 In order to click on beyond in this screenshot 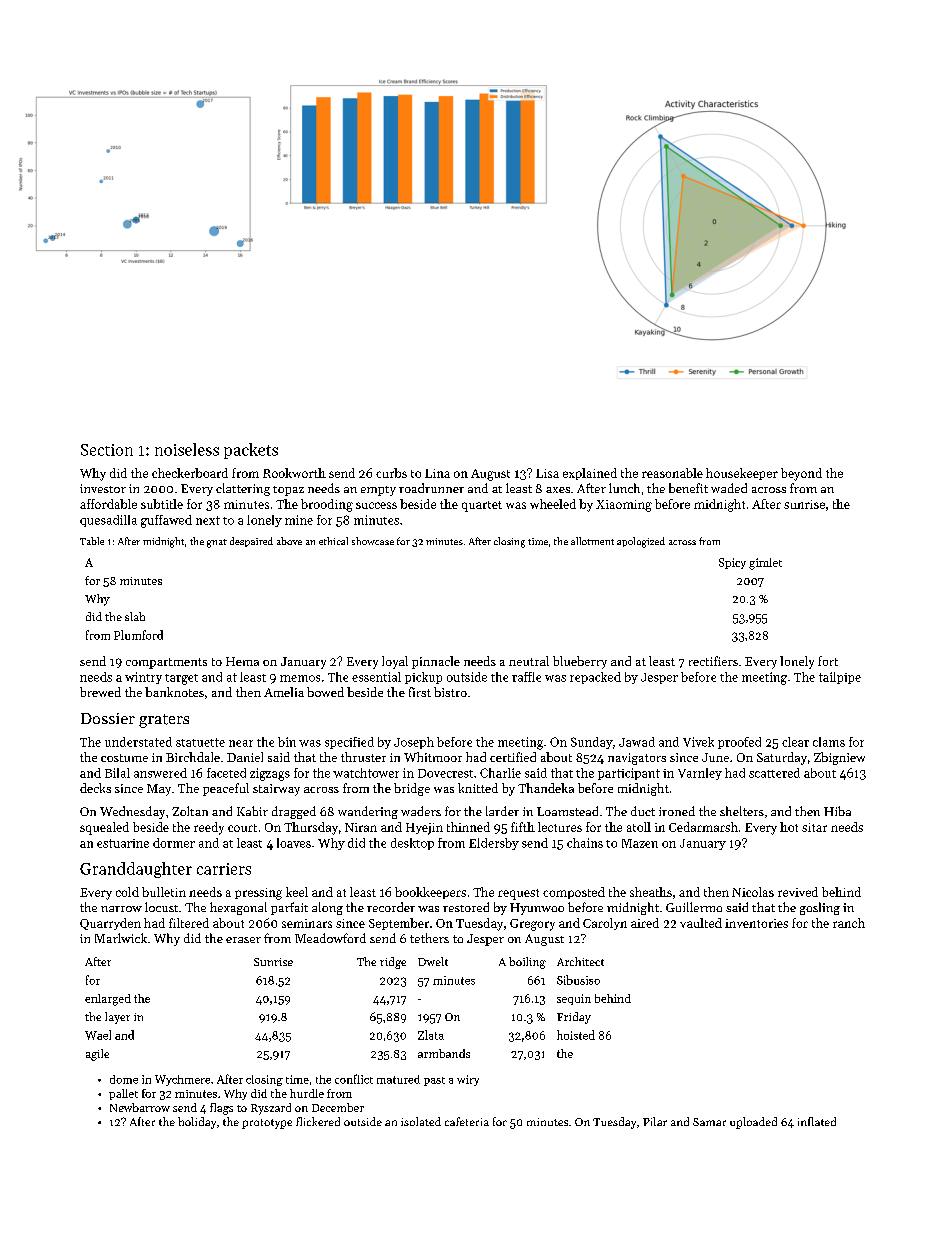, I will do `click(801, 474)`.
